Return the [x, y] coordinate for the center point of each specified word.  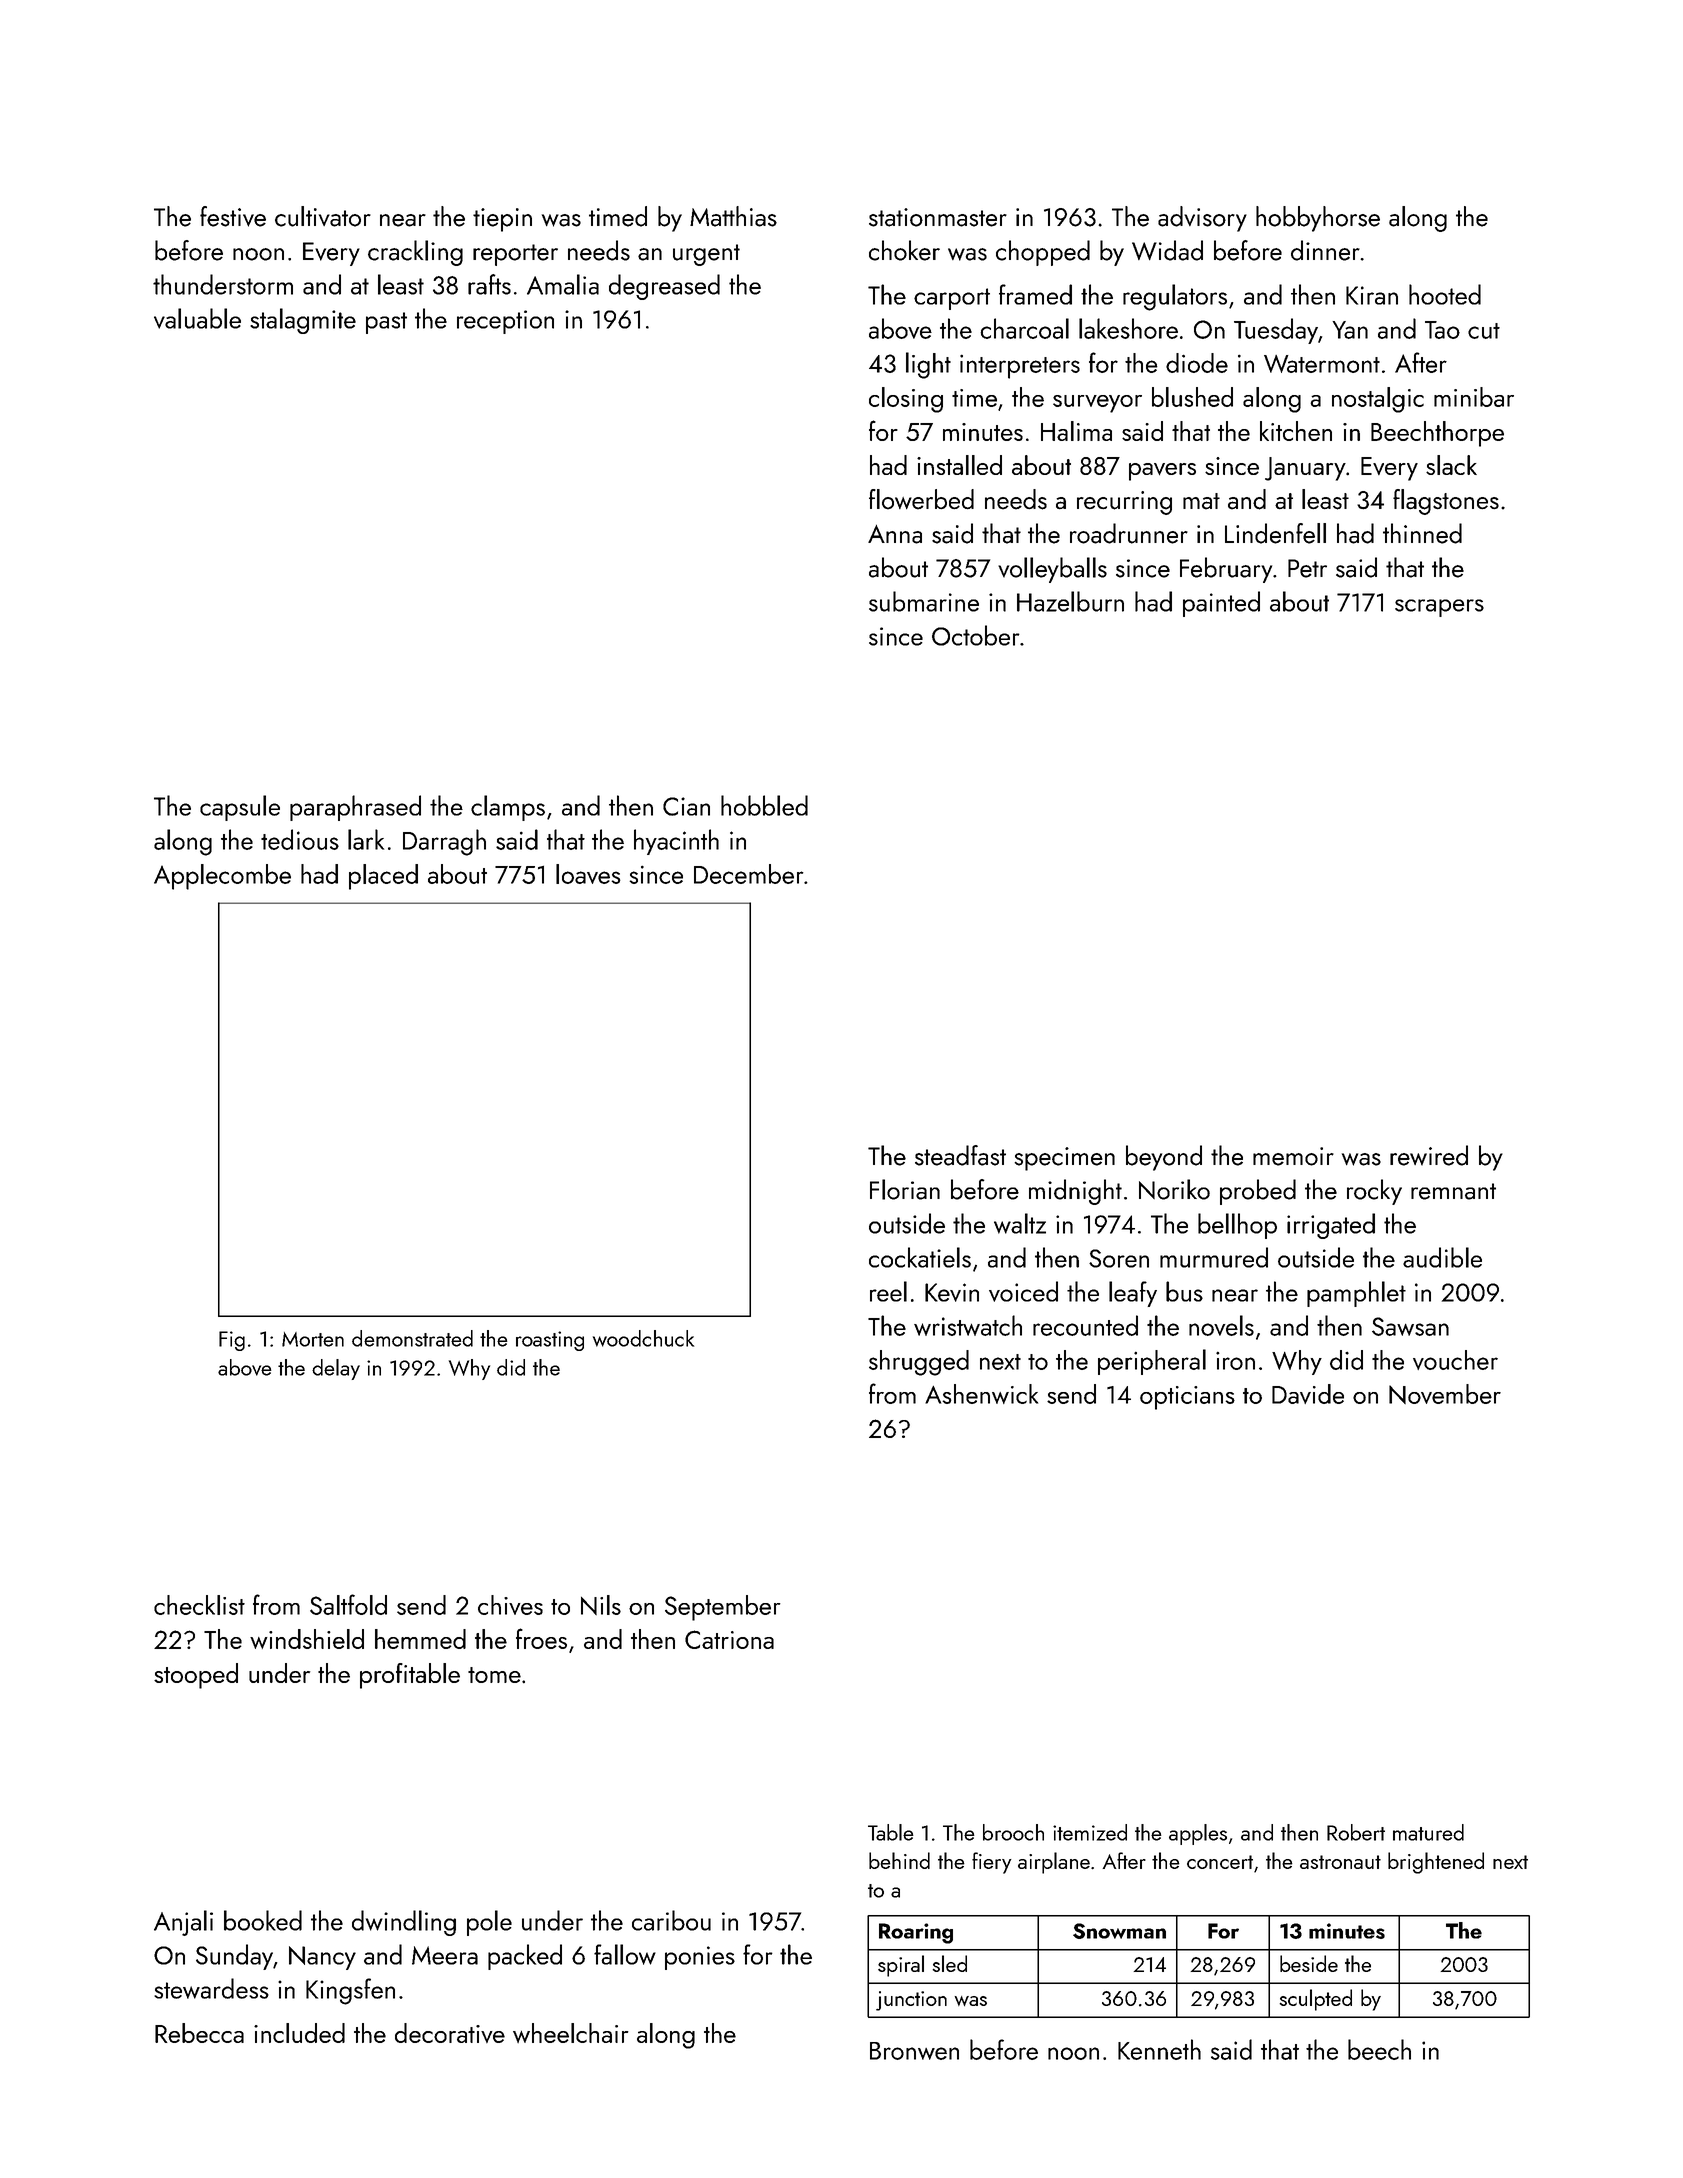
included [299, 2033]
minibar [1474, 397]
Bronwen [914, 2051]
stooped [196, 1676]
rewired [1429, 1155]
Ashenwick [981, 1394]
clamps [508, 808]
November [1445, 1394]
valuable [197, 318]
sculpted [1316, 2000]
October [976, 635]
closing [906, 400]
